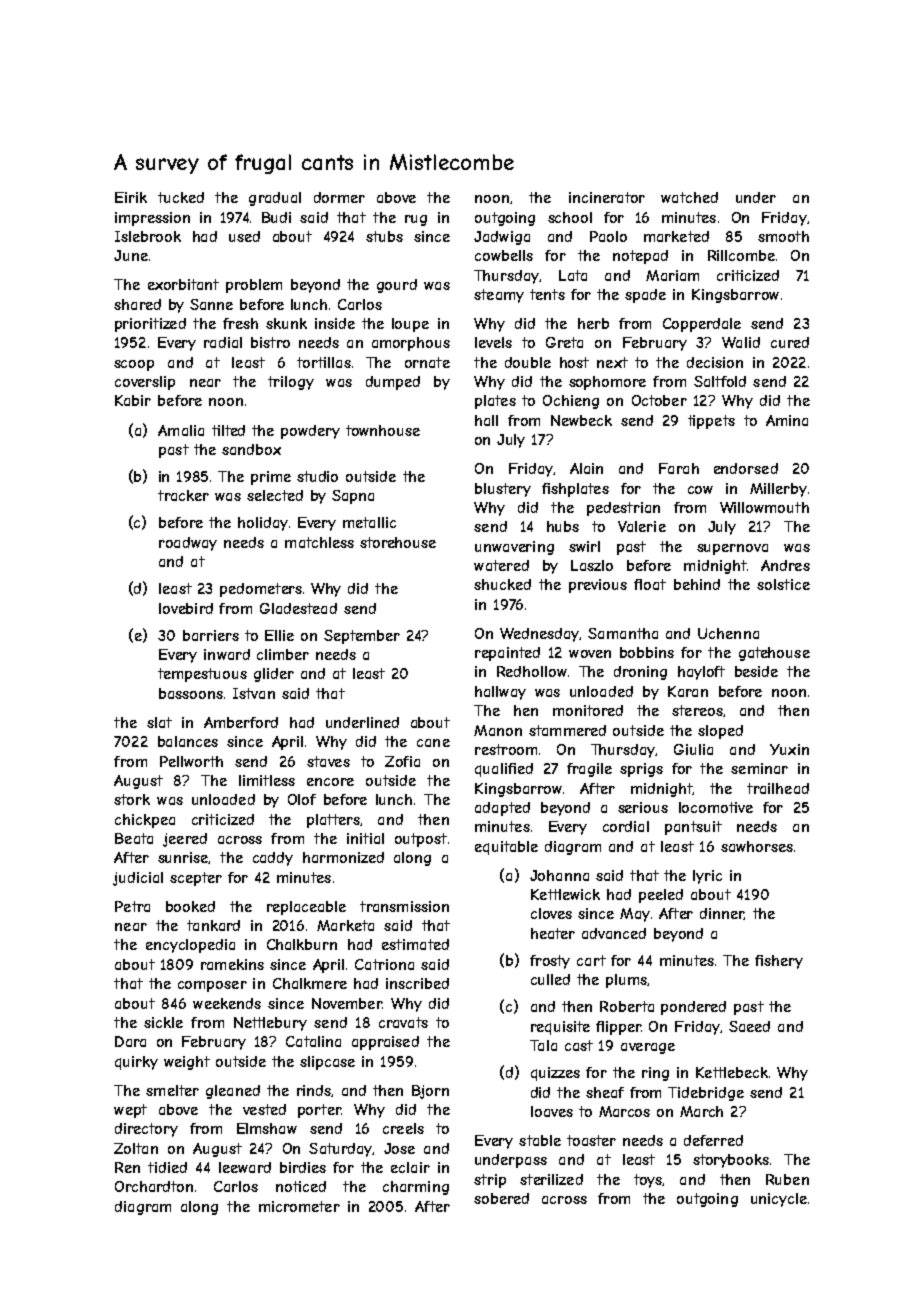  Describe the element at coordinates (504, 770) in the image. I see `qualified` at that location.
